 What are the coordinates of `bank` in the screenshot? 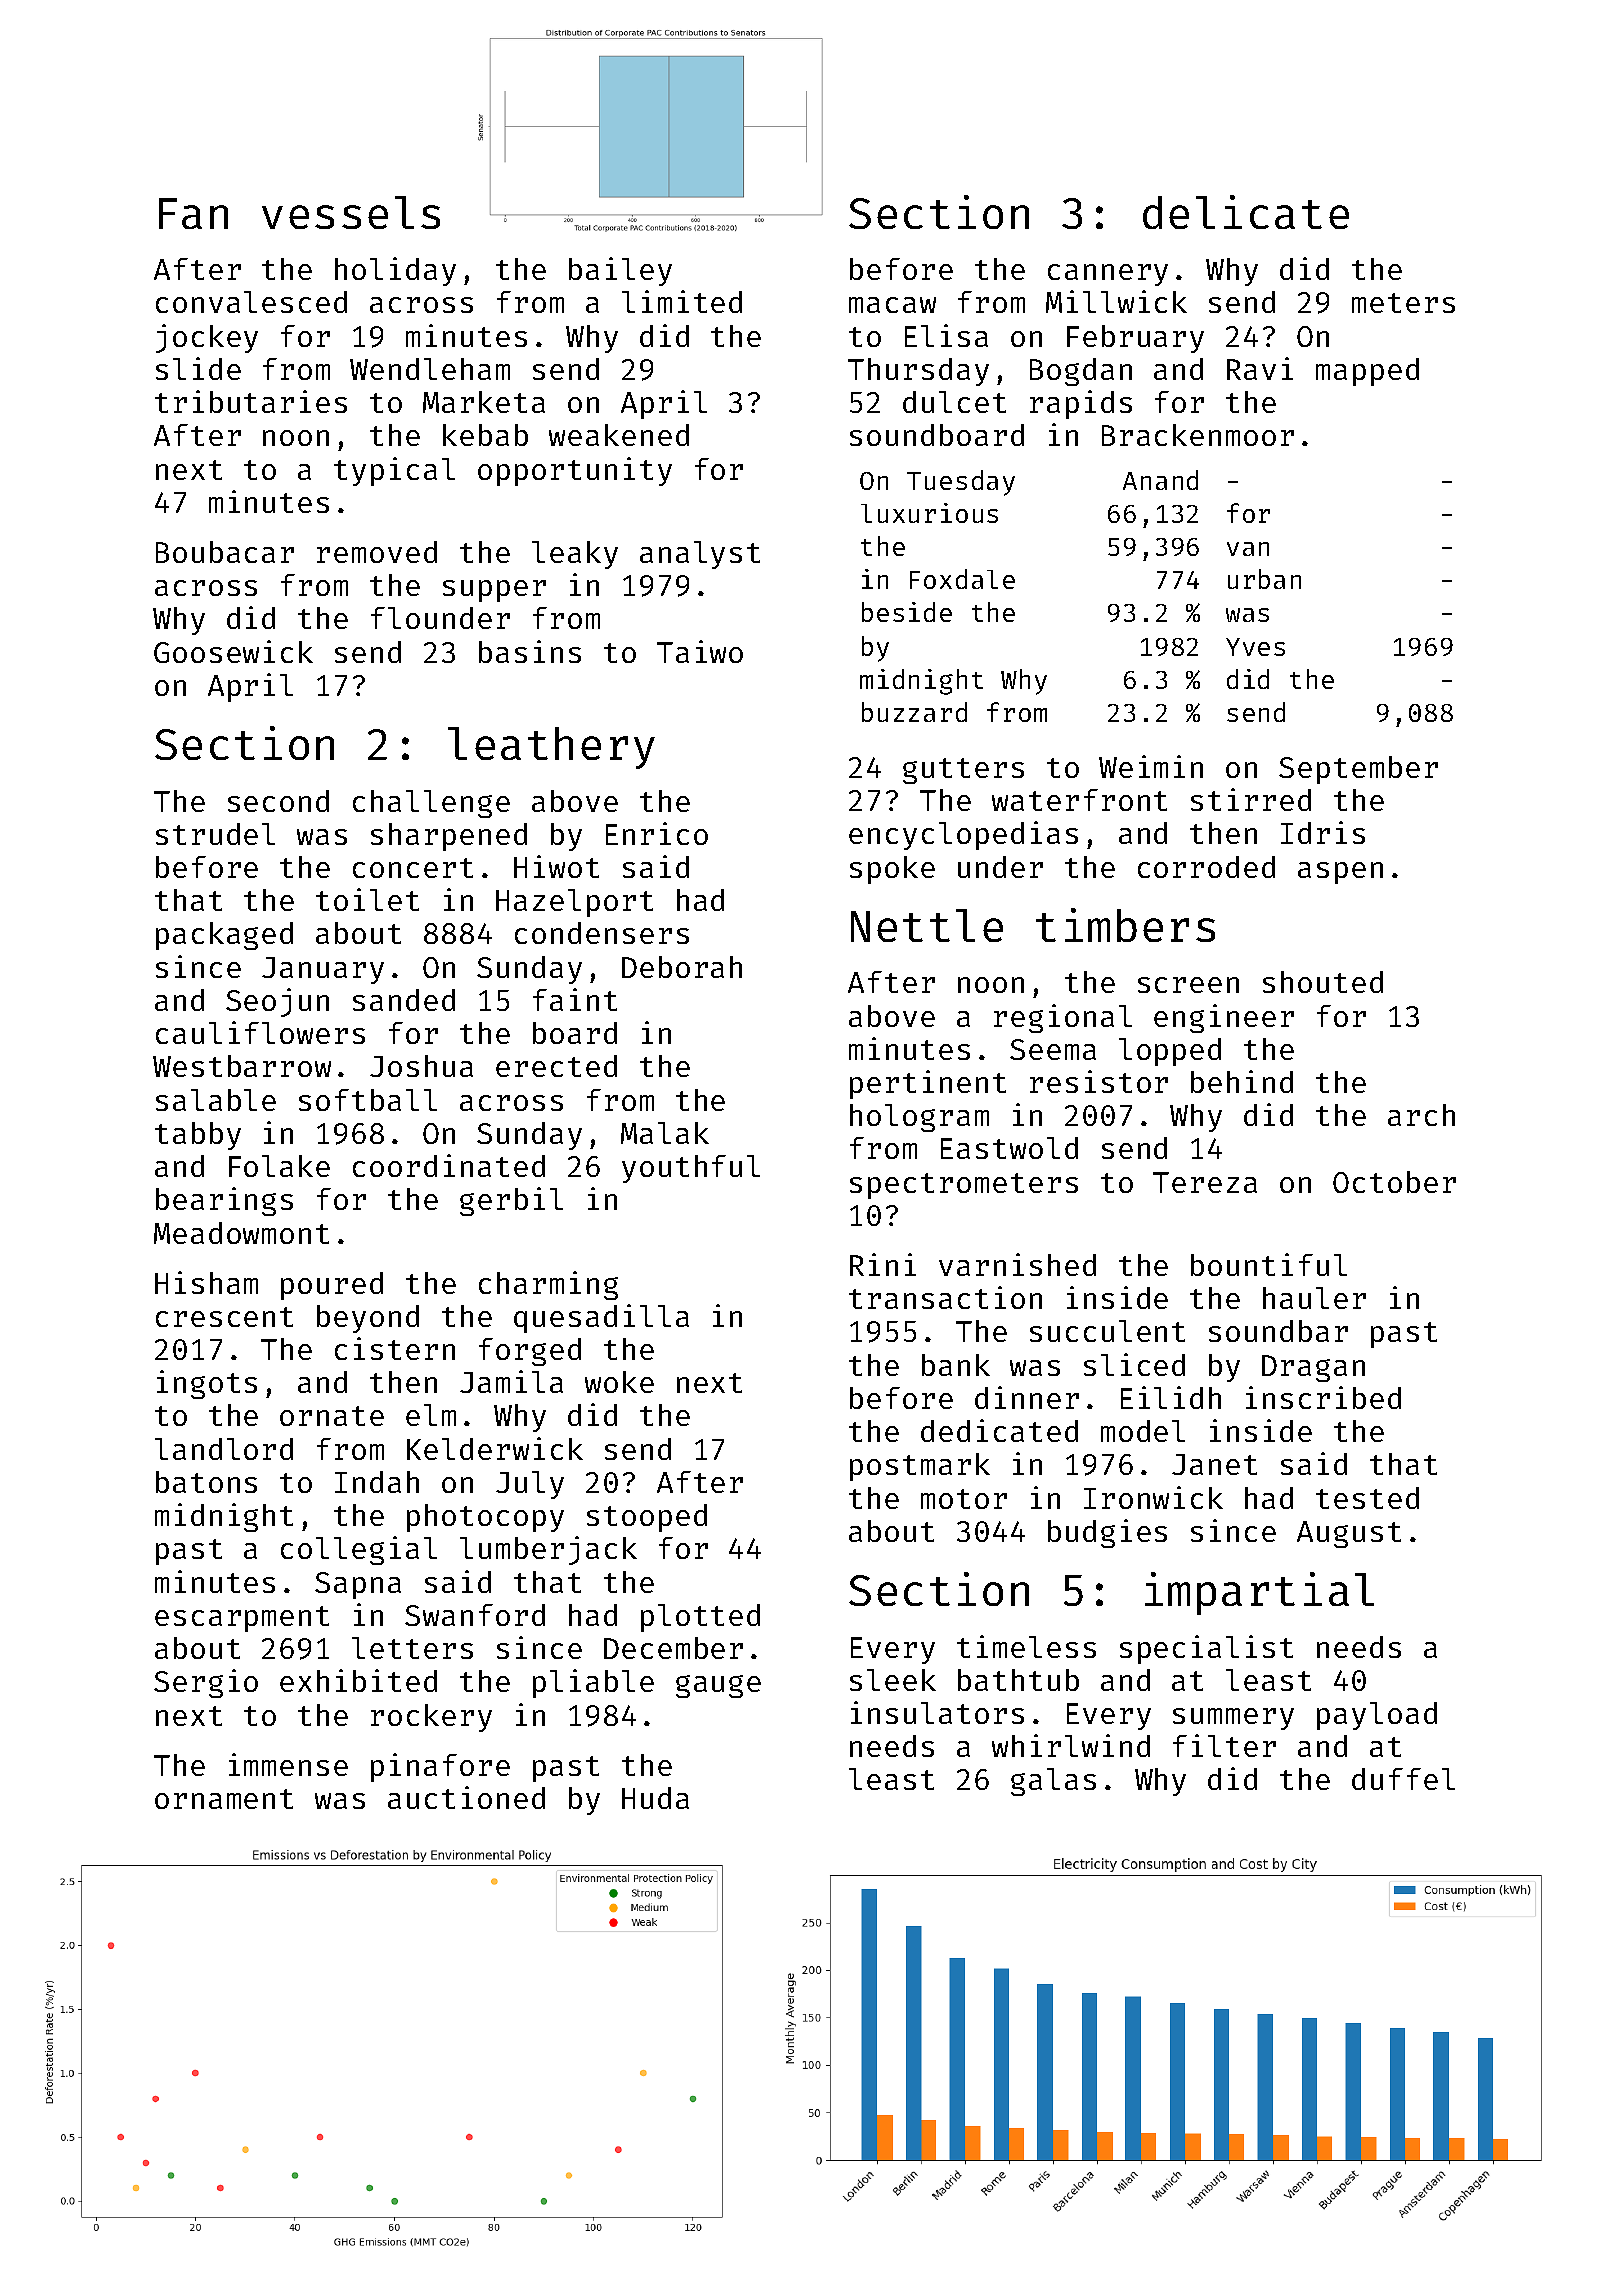 It's located at (956, 1365).
